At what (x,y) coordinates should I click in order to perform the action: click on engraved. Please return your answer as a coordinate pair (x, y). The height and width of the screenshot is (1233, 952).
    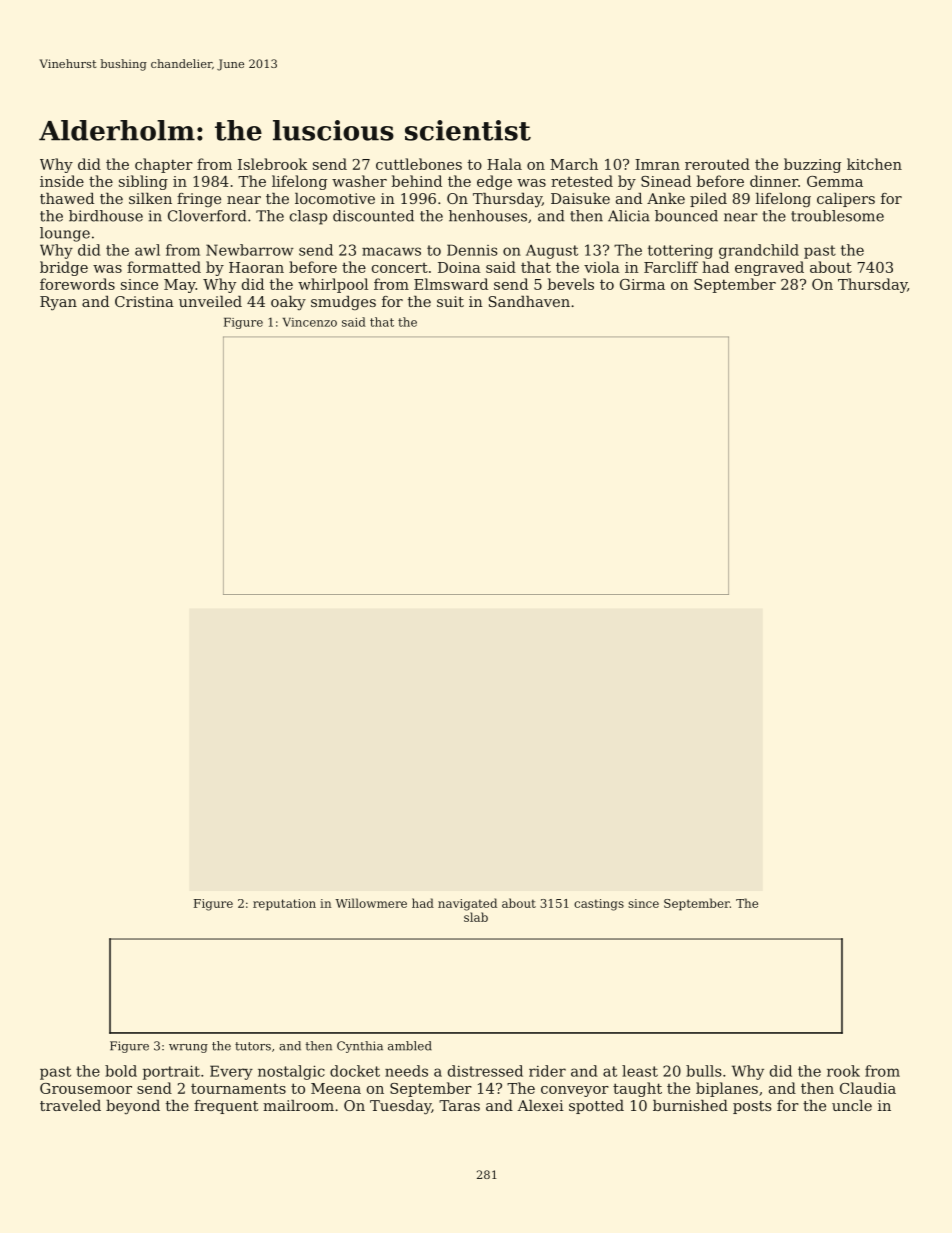
    Looking at the image, I should click on (769, 268).
